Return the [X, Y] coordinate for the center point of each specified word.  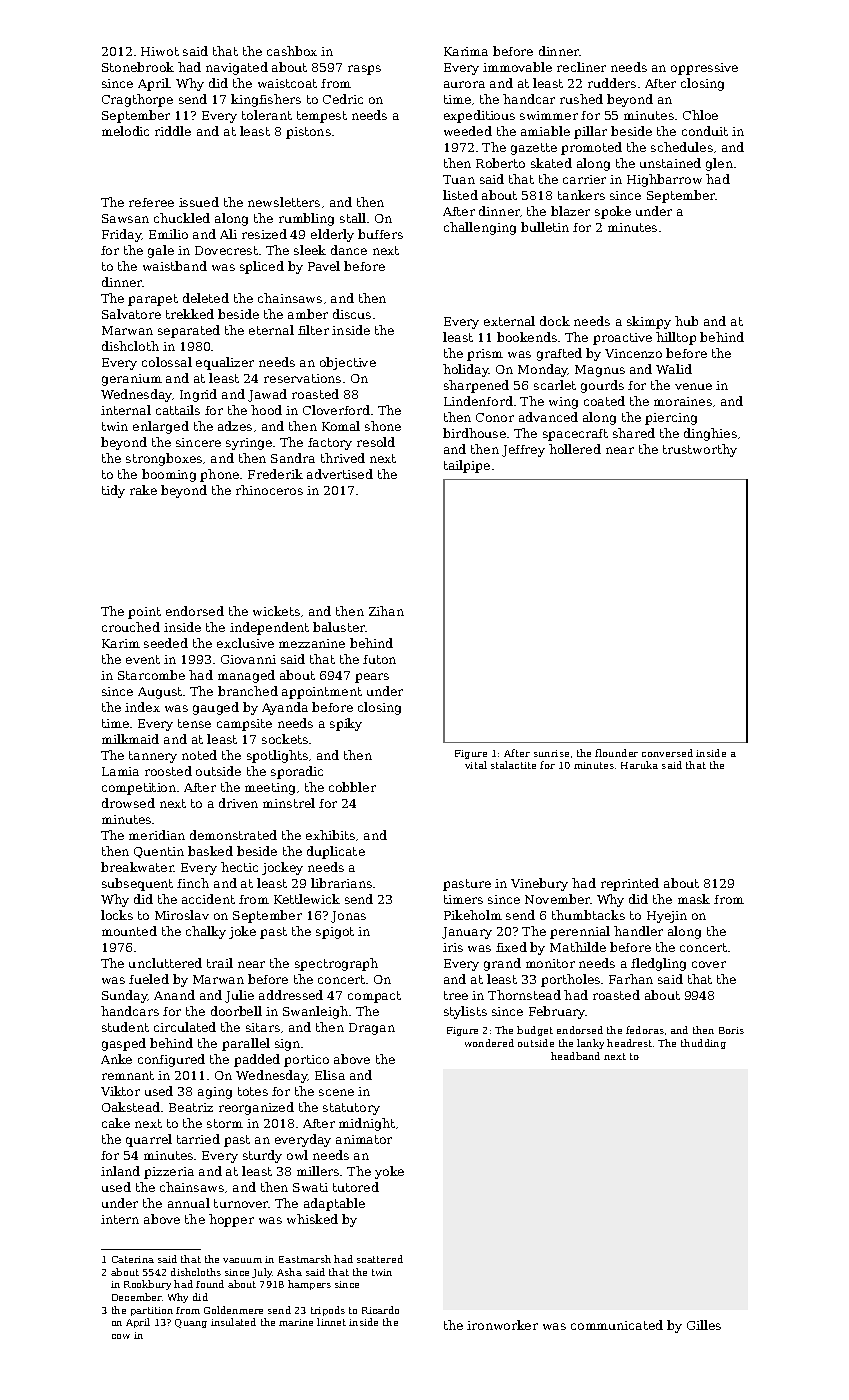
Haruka [639, 765]
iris [453, 947]
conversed [667, 753]
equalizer [225, 363]
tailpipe [467, 466]
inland [120, 1171]
